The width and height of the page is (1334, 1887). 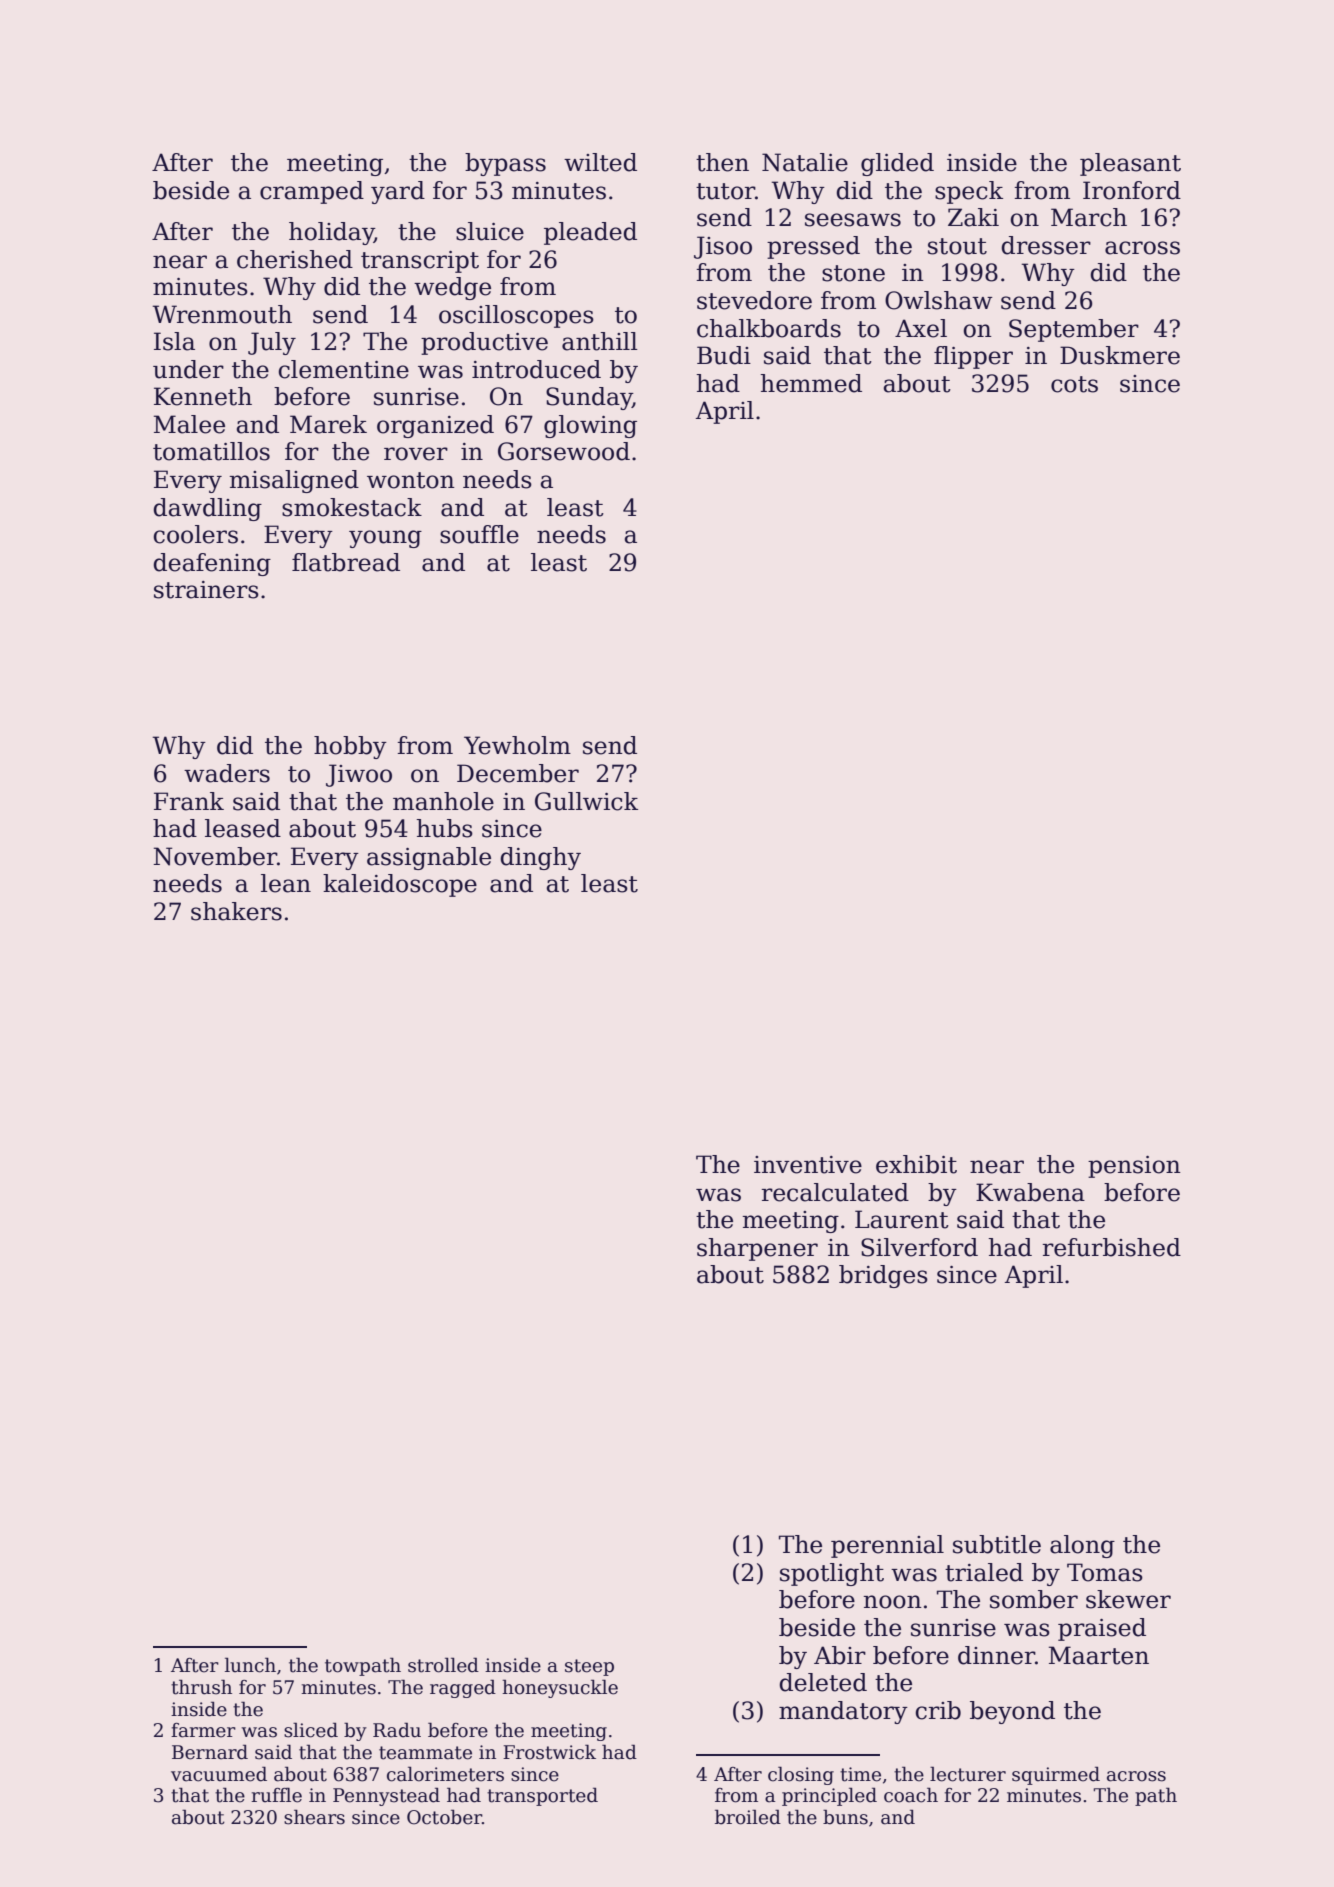 What do you see at coordinates (811, 383) in the page?
I see `hemmed` at bounding box center [811, 383].
